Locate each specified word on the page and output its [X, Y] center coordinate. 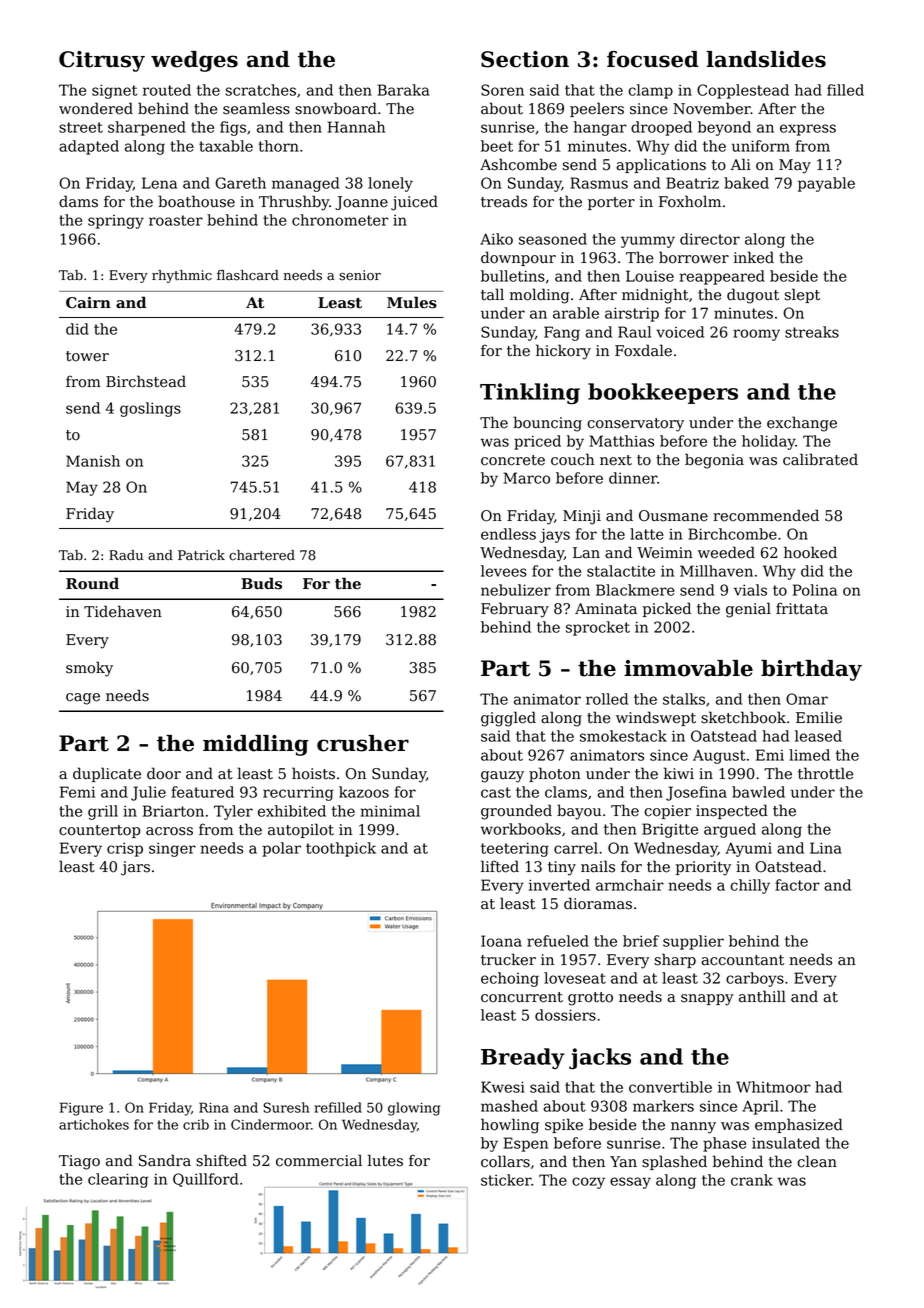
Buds [261, 583]
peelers [597, 109]
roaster [176, 220]
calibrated [820, 459]
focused [653, 59]
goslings [150, 409]
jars [135, 868]
